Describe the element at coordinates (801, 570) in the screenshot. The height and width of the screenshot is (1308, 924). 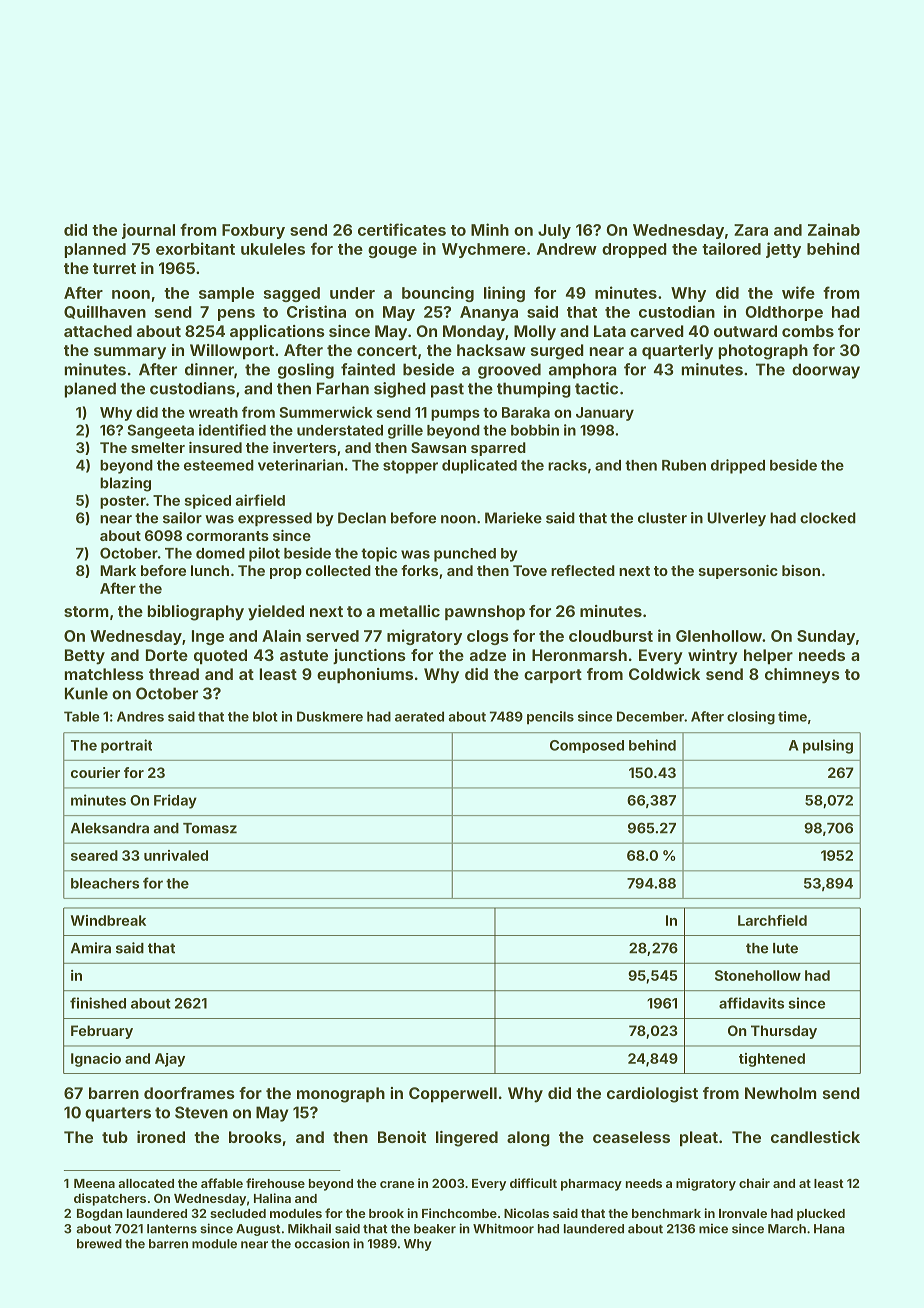
I see `bison` at that location.
